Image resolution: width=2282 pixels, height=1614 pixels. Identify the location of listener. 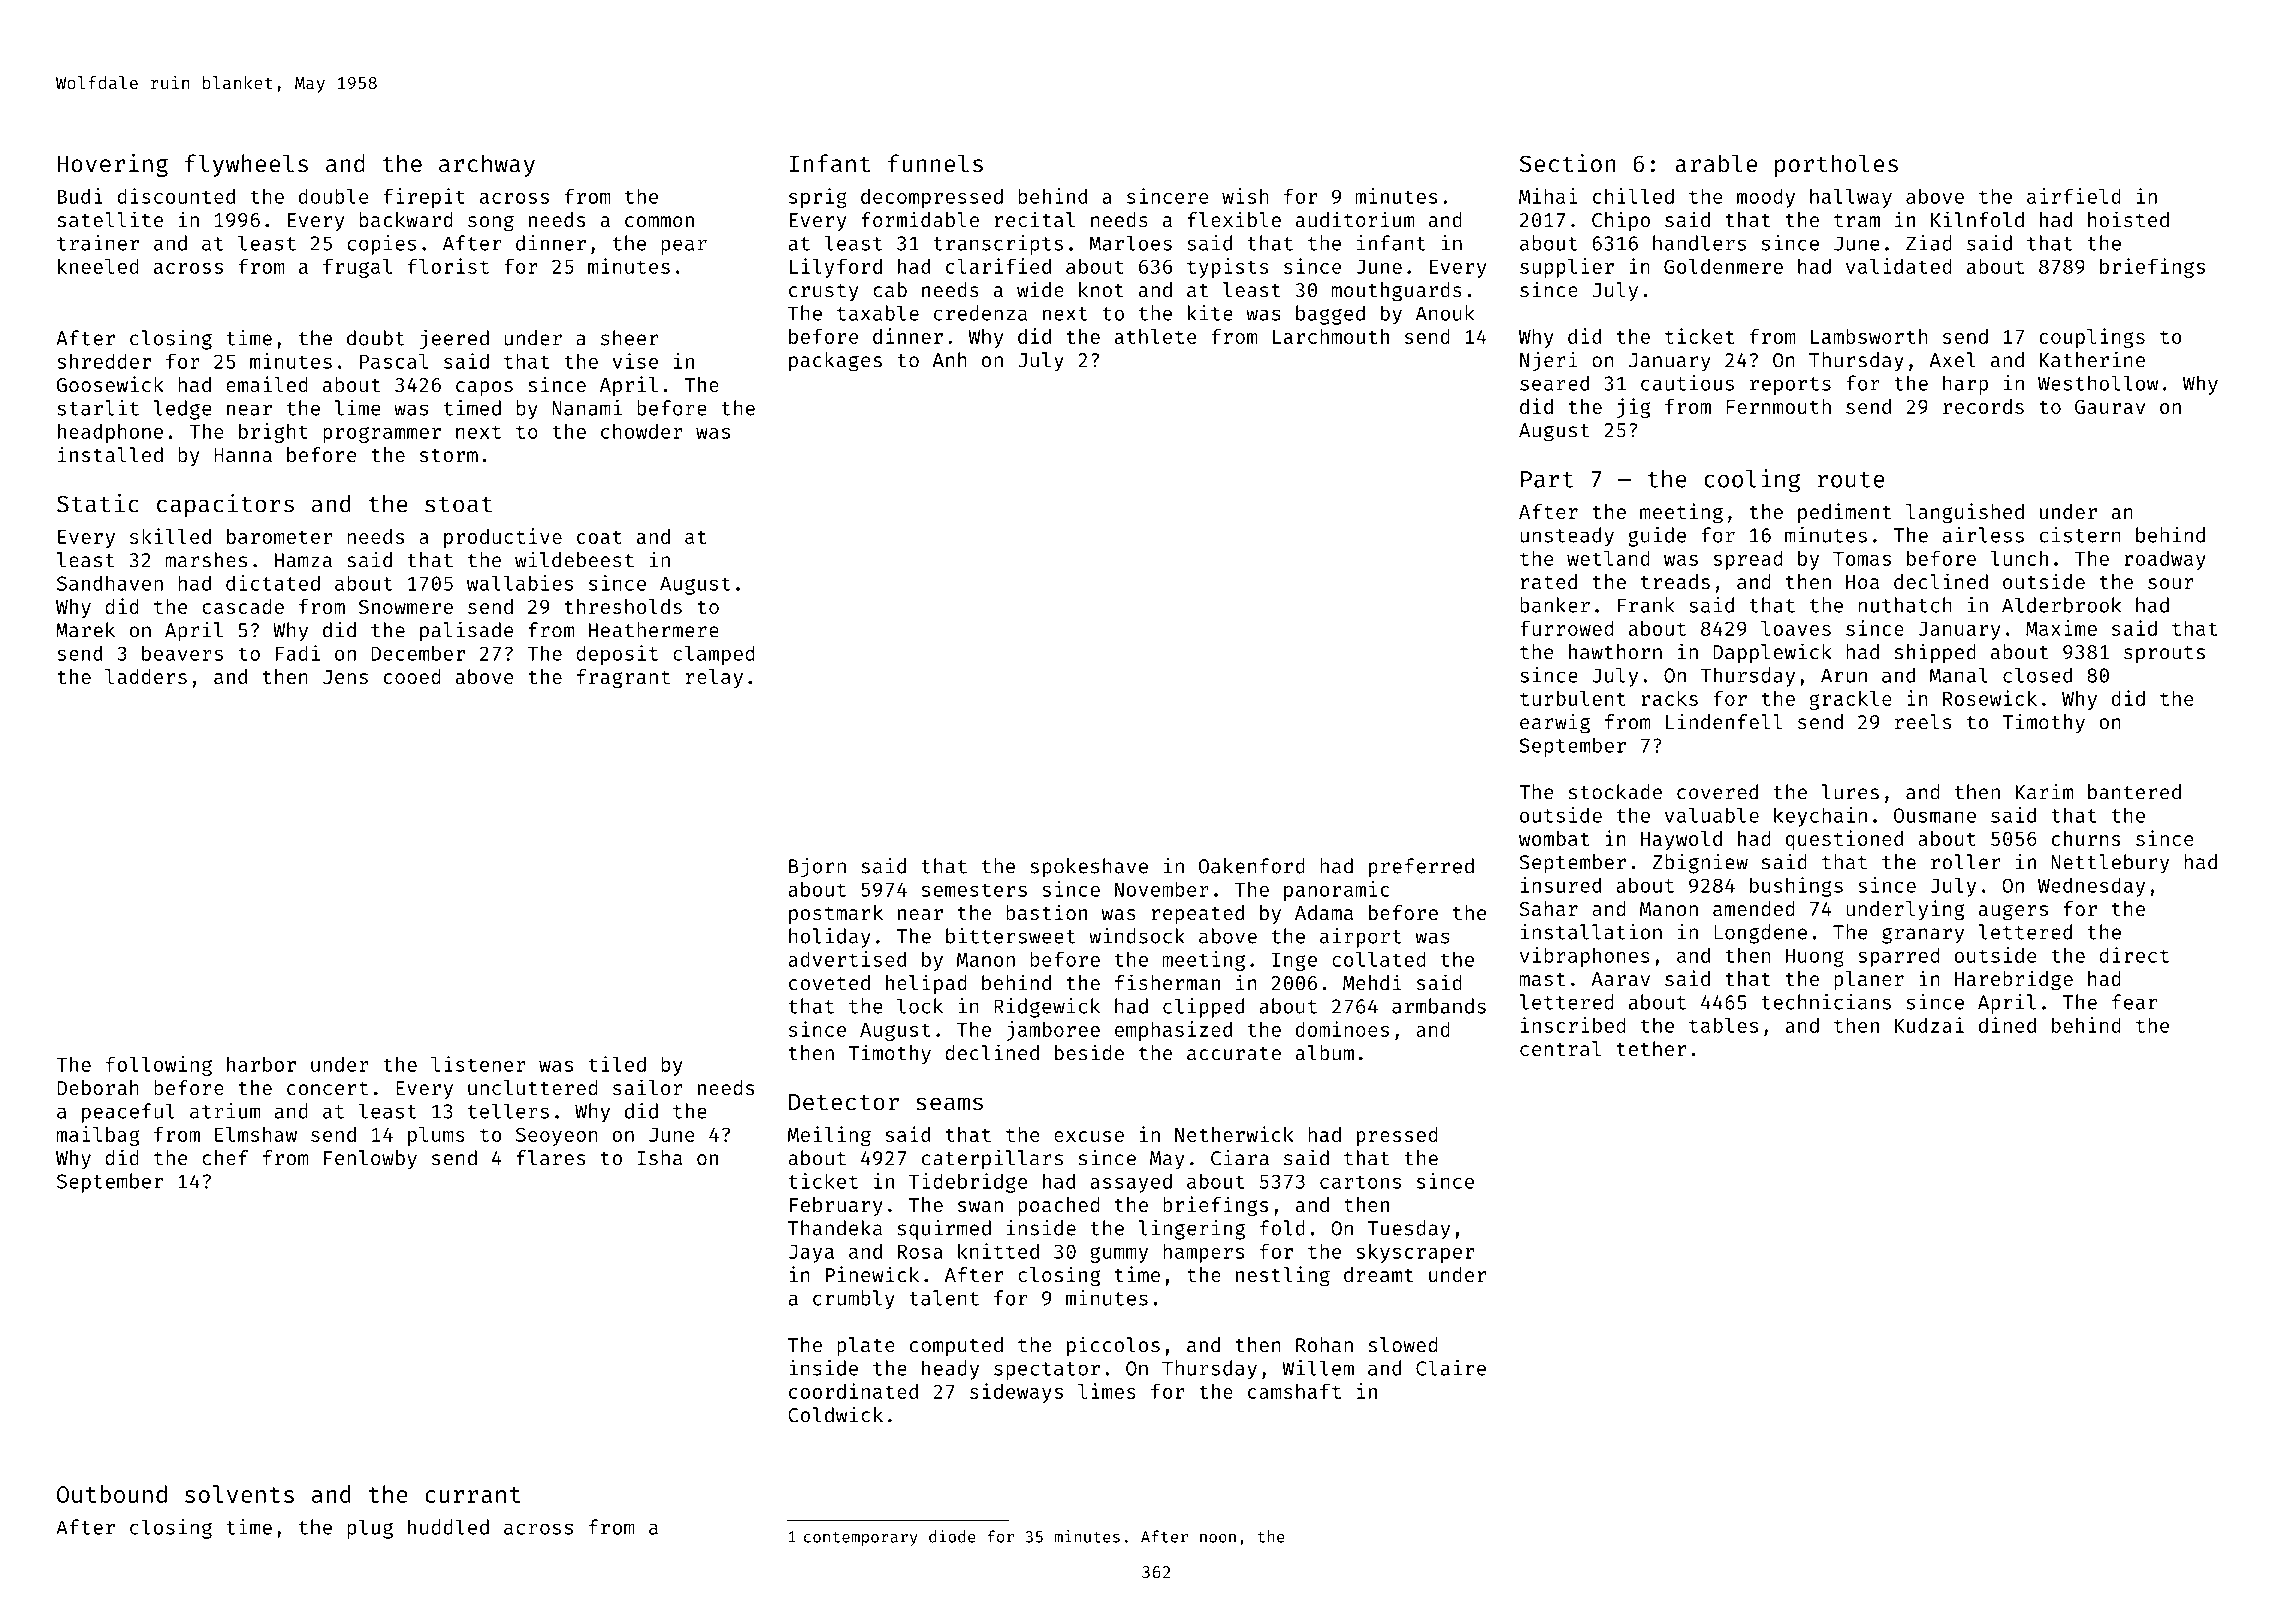
(478, 1064).
